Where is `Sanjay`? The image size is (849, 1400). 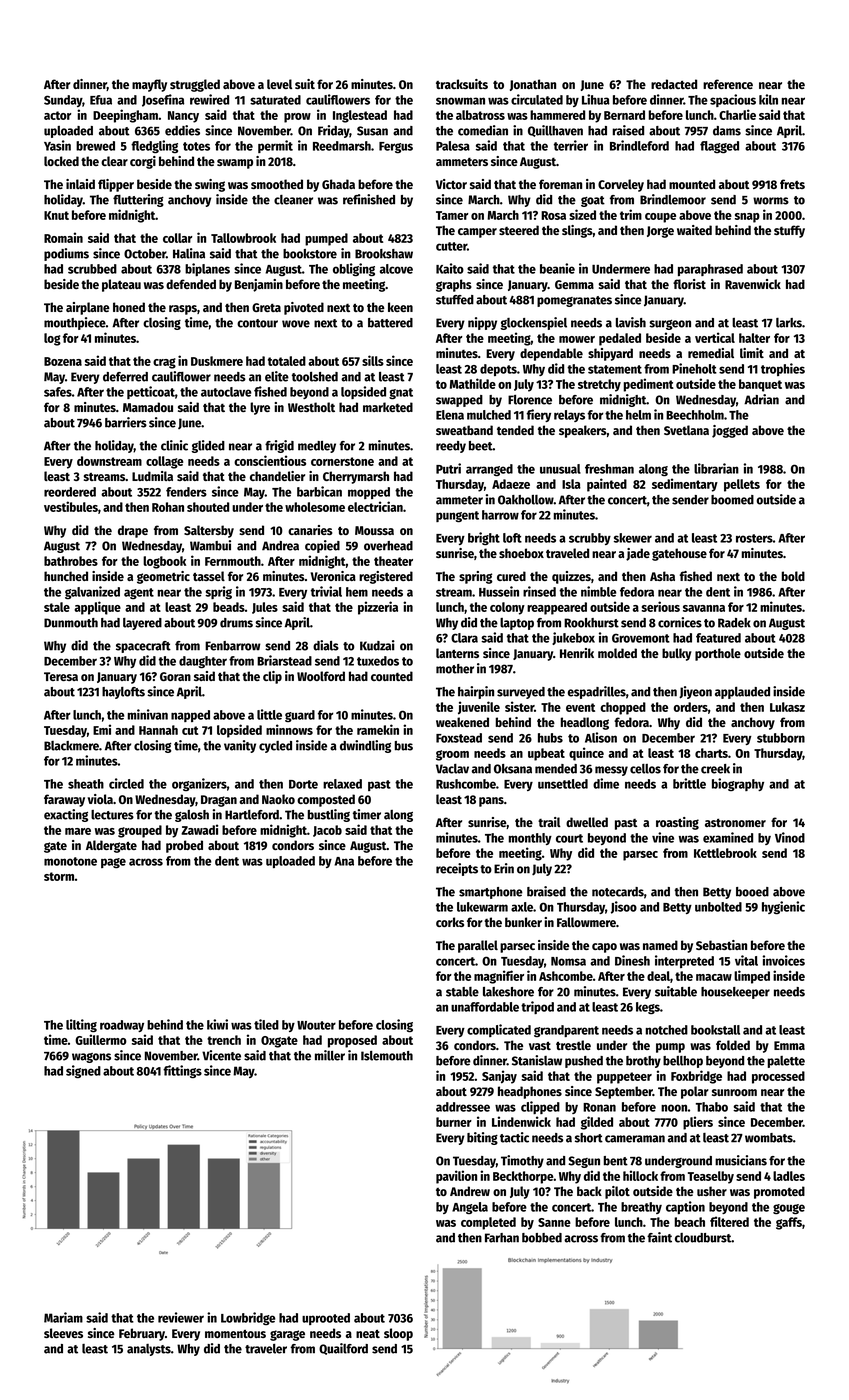
Sanjay is located at coordinates (499, 1077).
